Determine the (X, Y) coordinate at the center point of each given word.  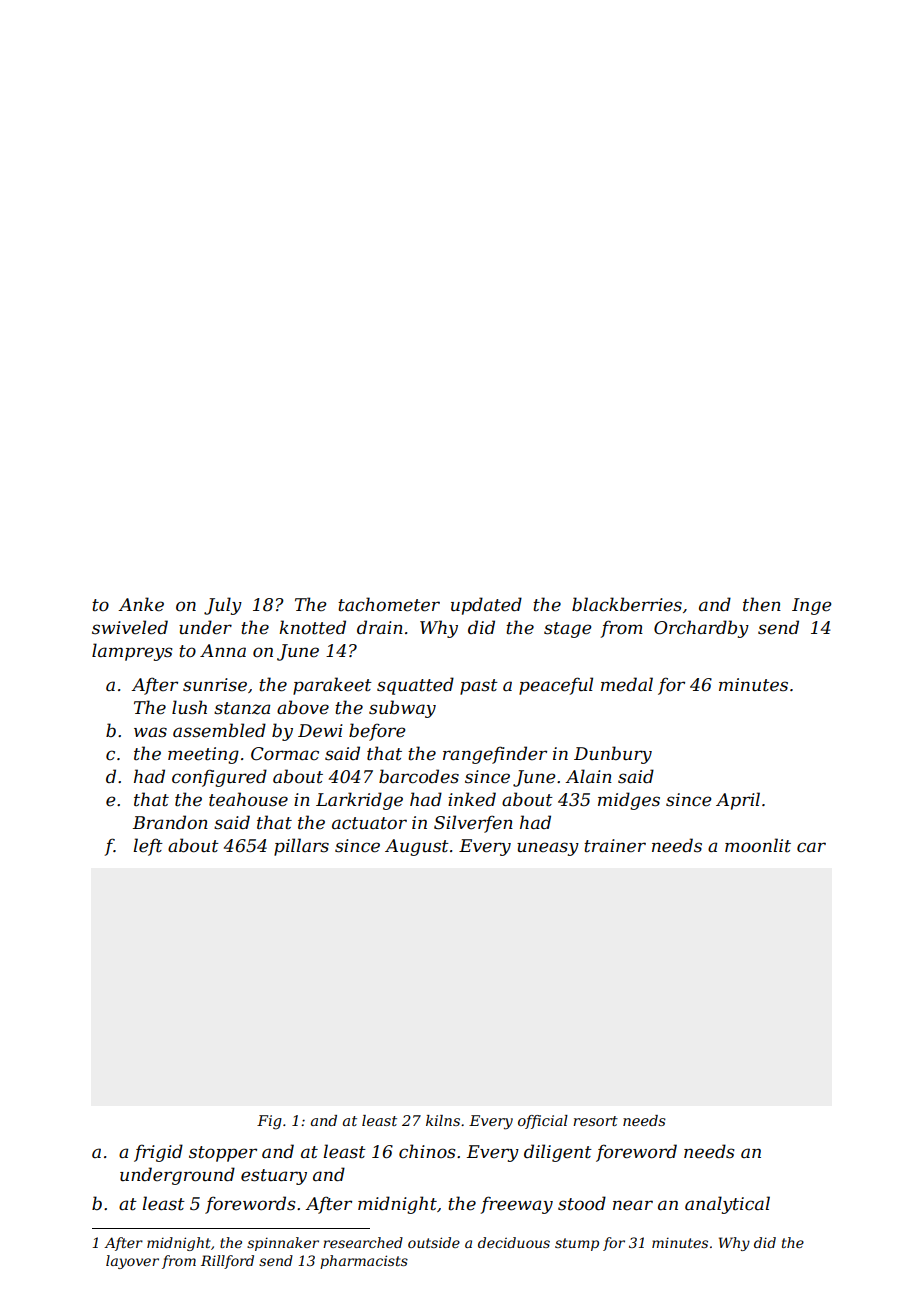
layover (132, 1262)
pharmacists (364, 1262)
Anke (141, 604)
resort (595, 1121)
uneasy (548, 849)
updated (486, 606)
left (148, 847)
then (762, 604)
